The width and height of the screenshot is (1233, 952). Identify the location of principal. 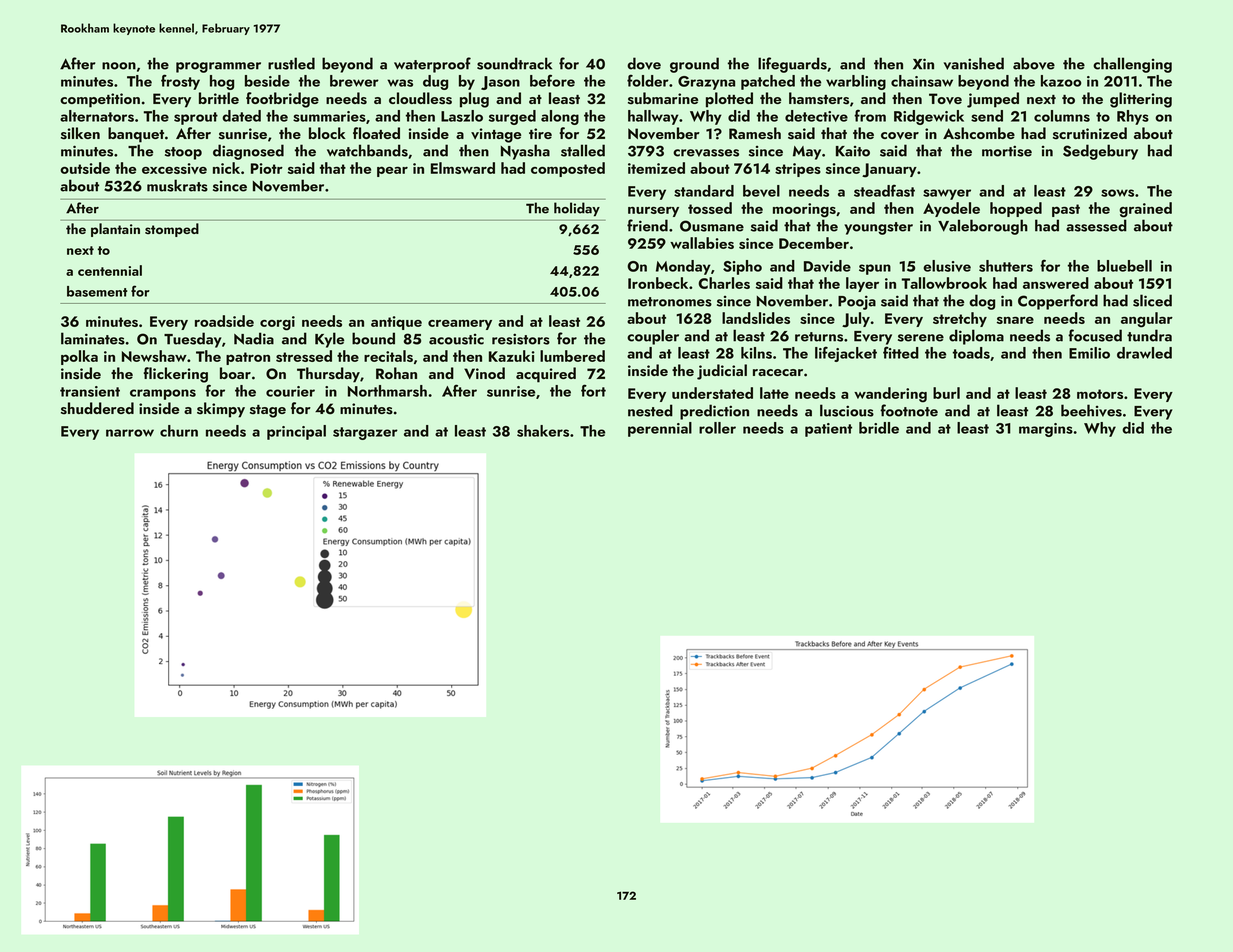
(296, 432).
